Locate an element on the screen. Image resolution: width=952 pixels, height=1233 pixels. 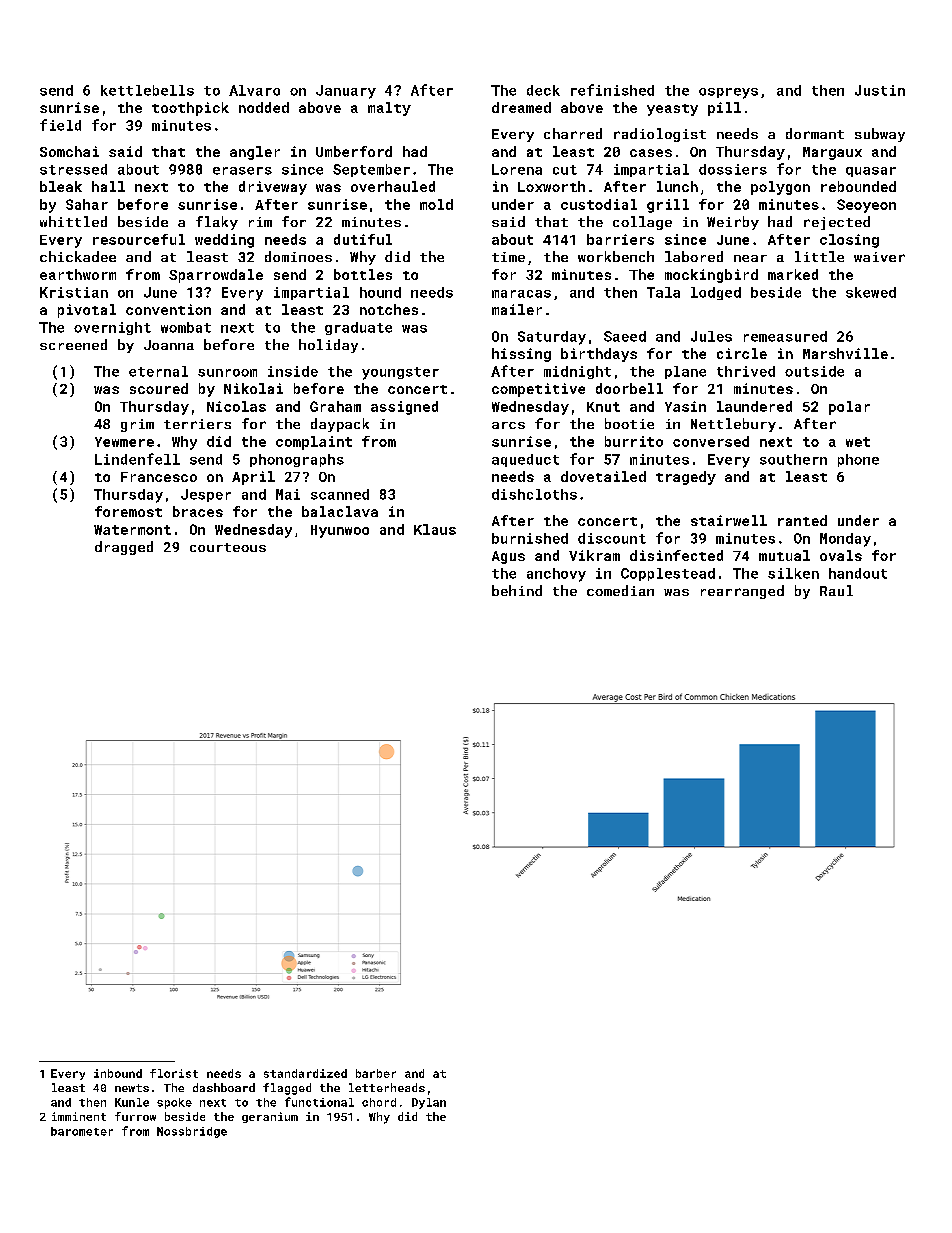
field is located at coordinates (60, 125).
